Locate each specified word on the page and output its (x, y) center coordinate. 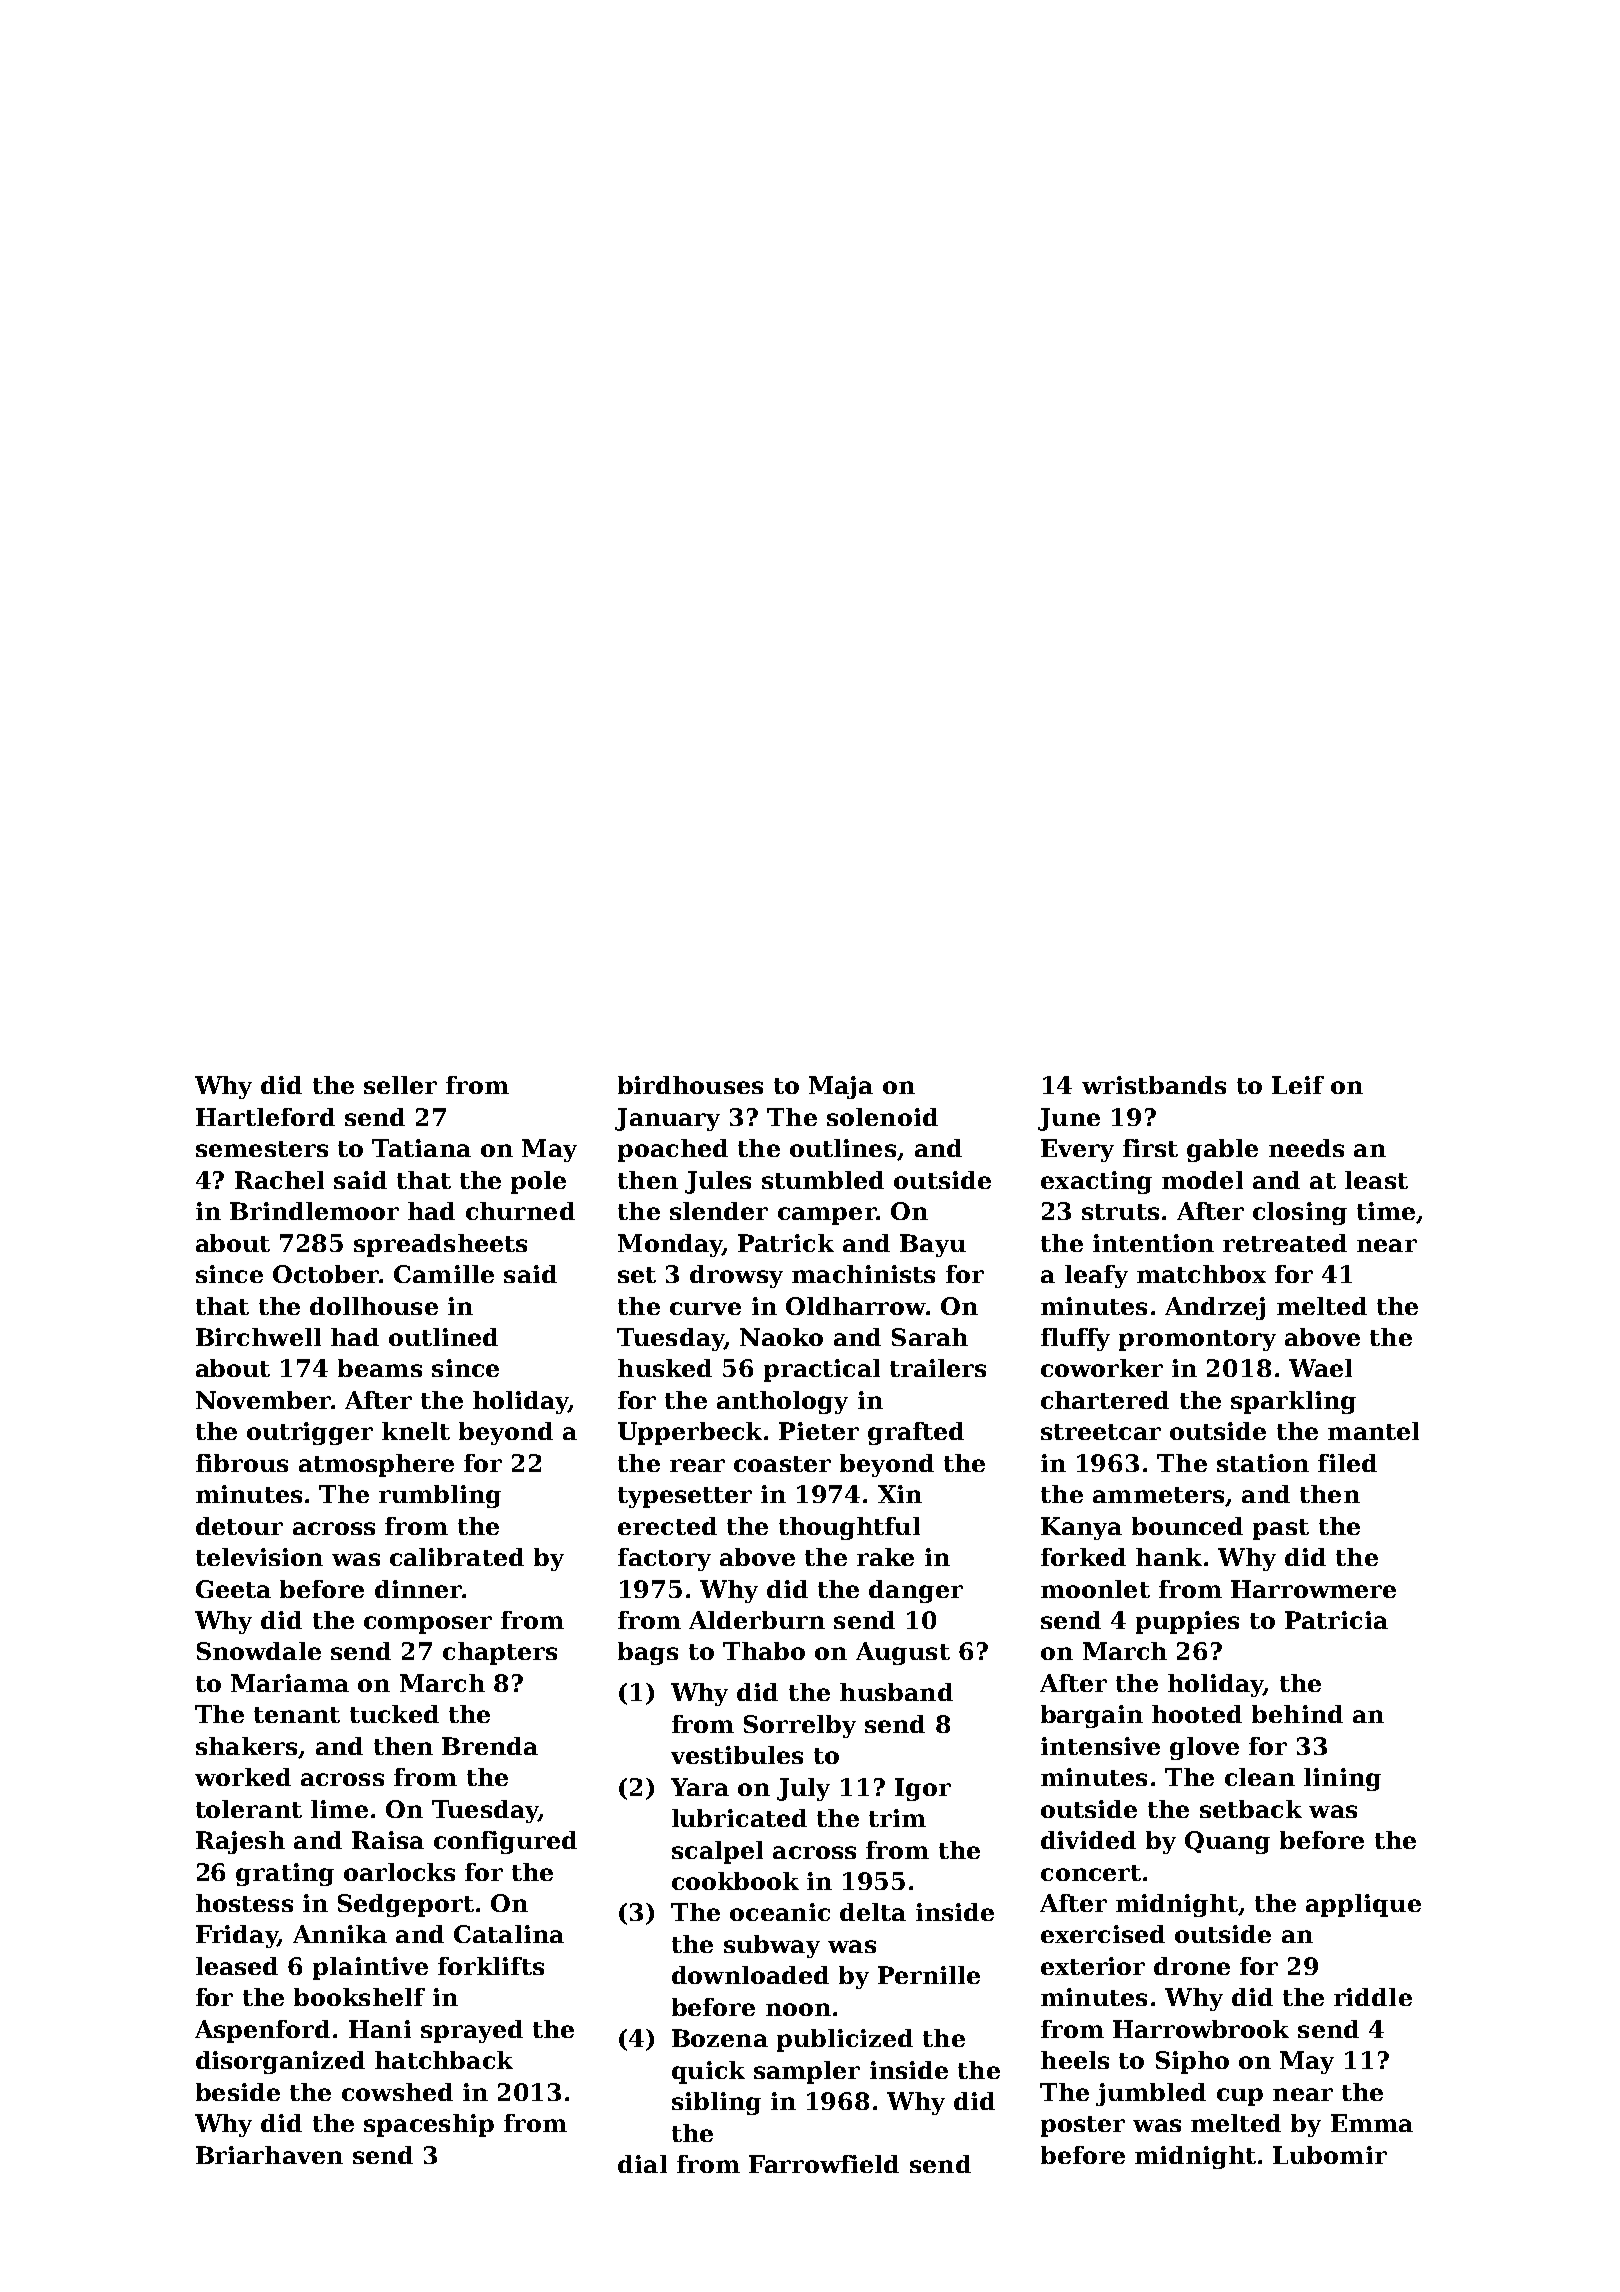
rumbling (440, 1496)
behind (1297, 1714)
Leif (1298, 1085)
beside (238, 2092)
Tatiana (421, 1148)
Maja (841, 1087)
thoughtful (849, 1528)
